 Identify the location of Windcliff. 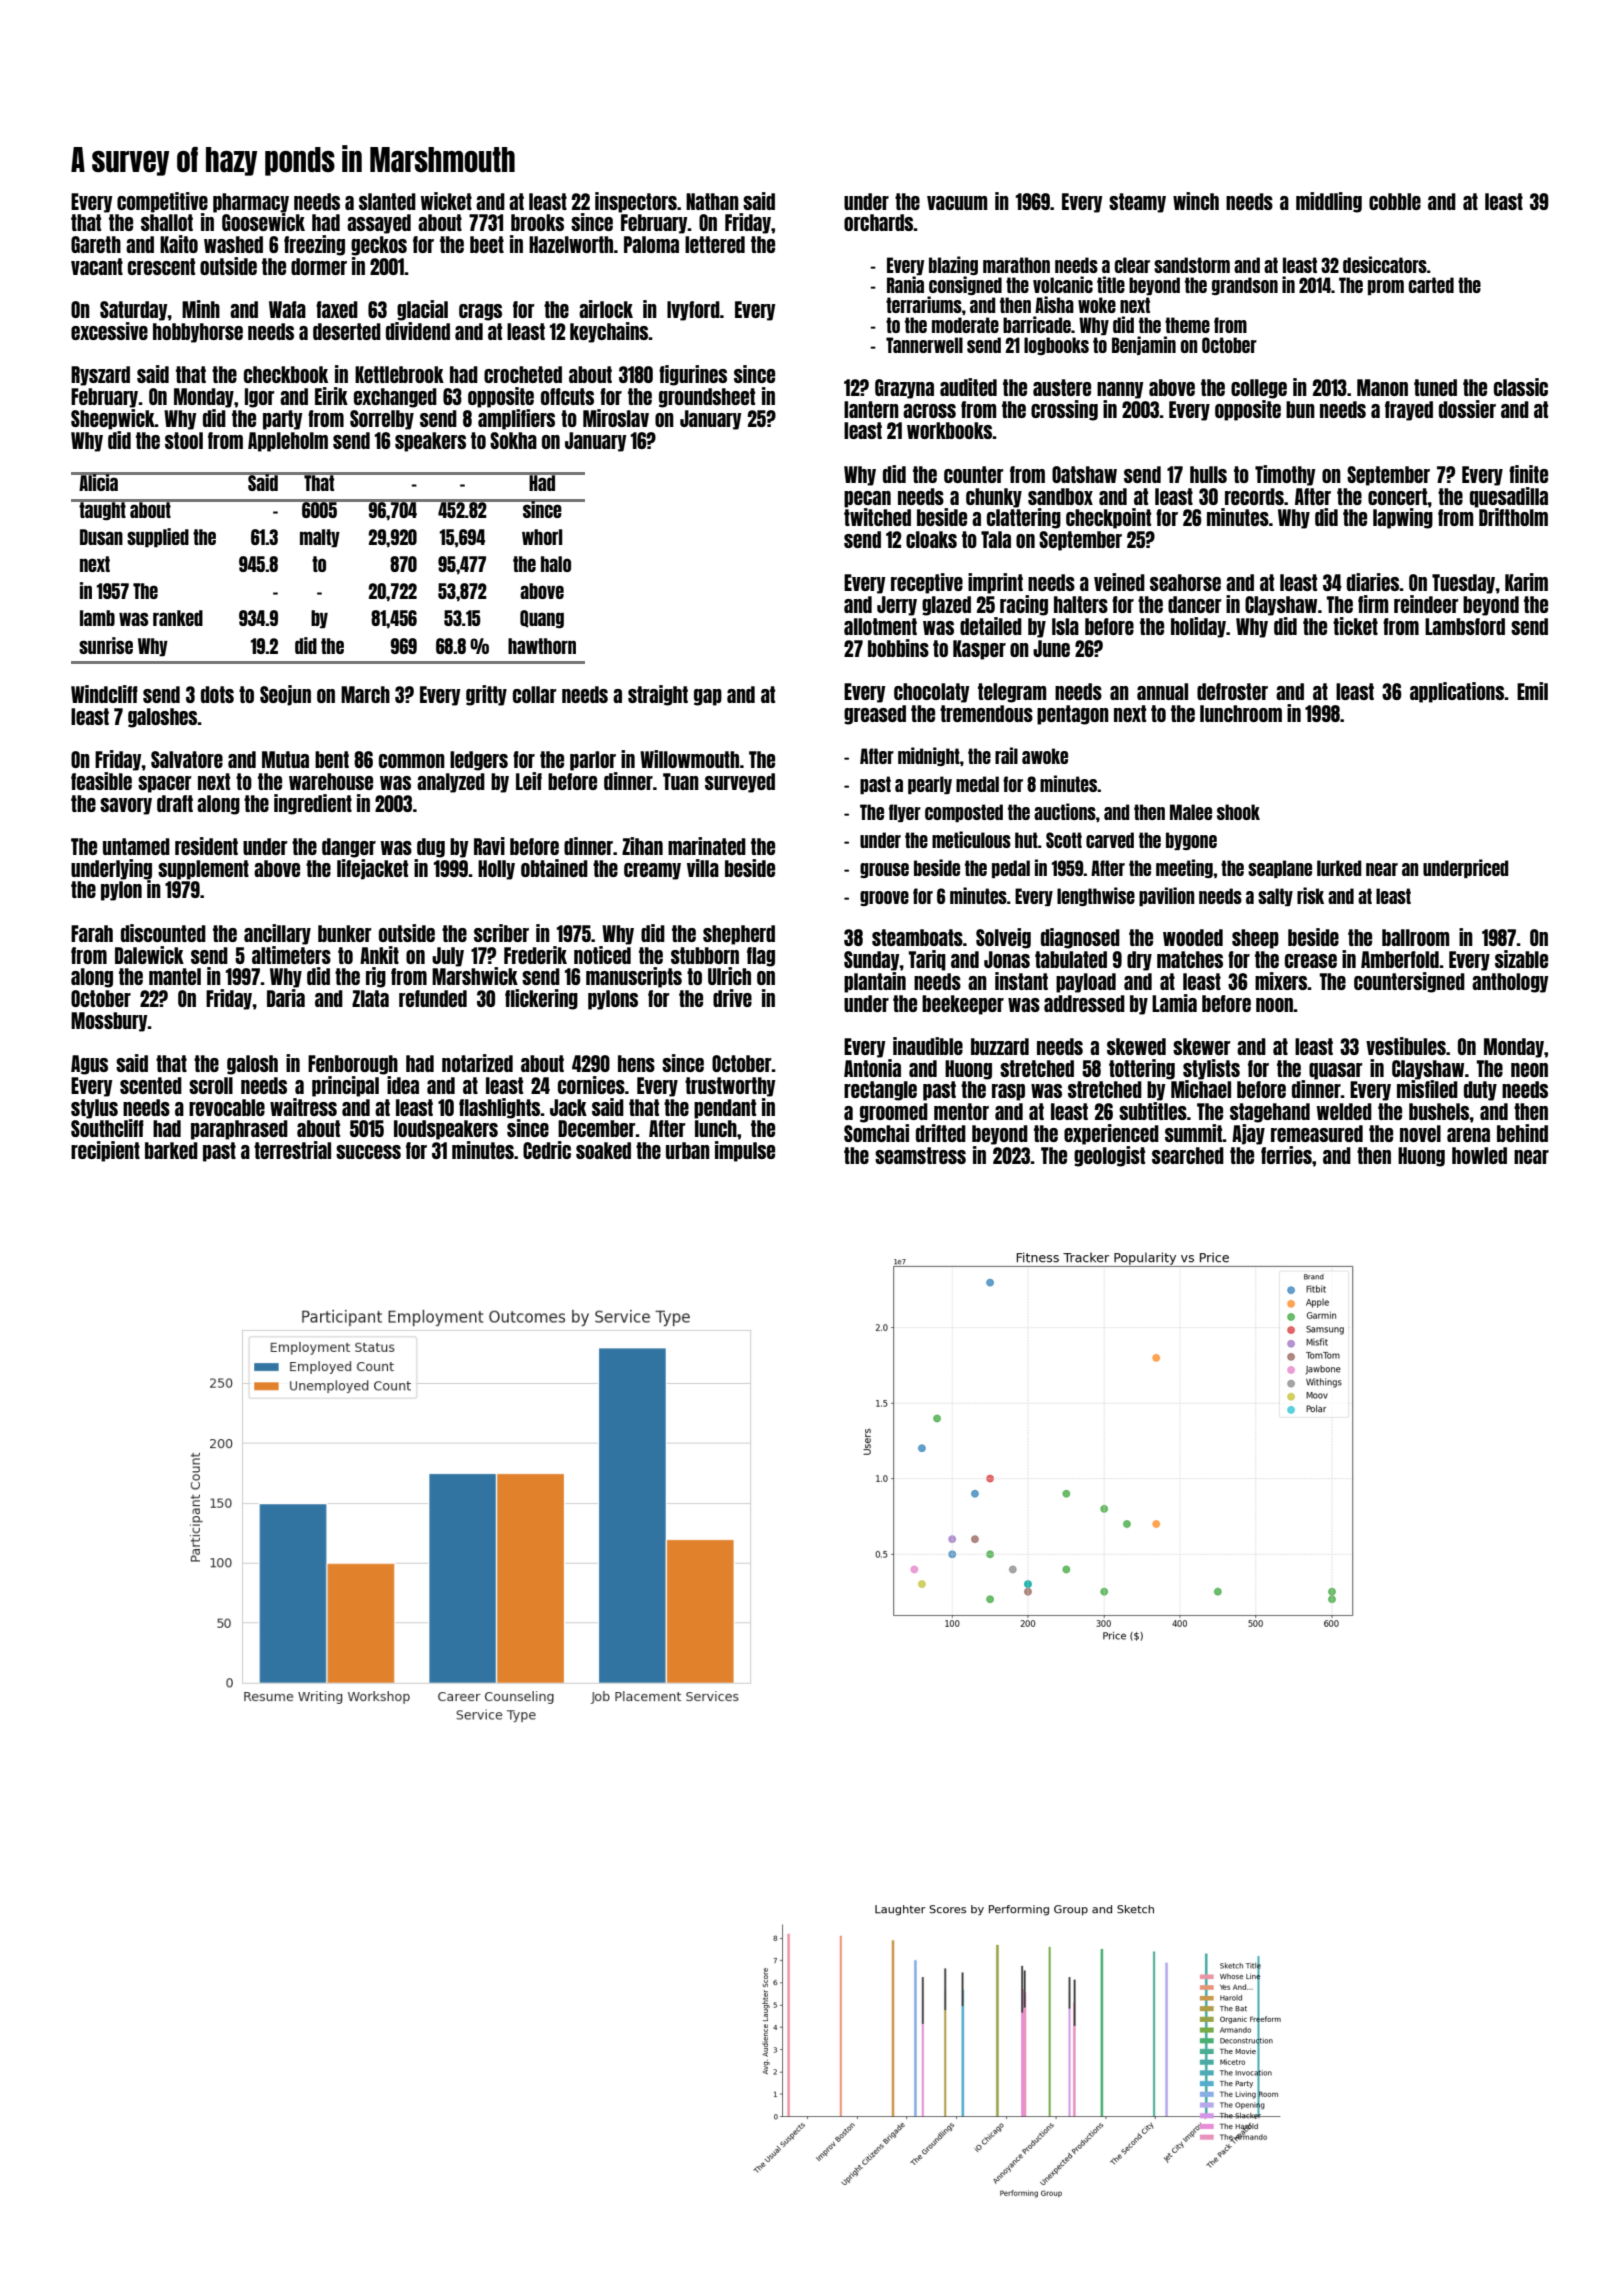
(104, 694).
